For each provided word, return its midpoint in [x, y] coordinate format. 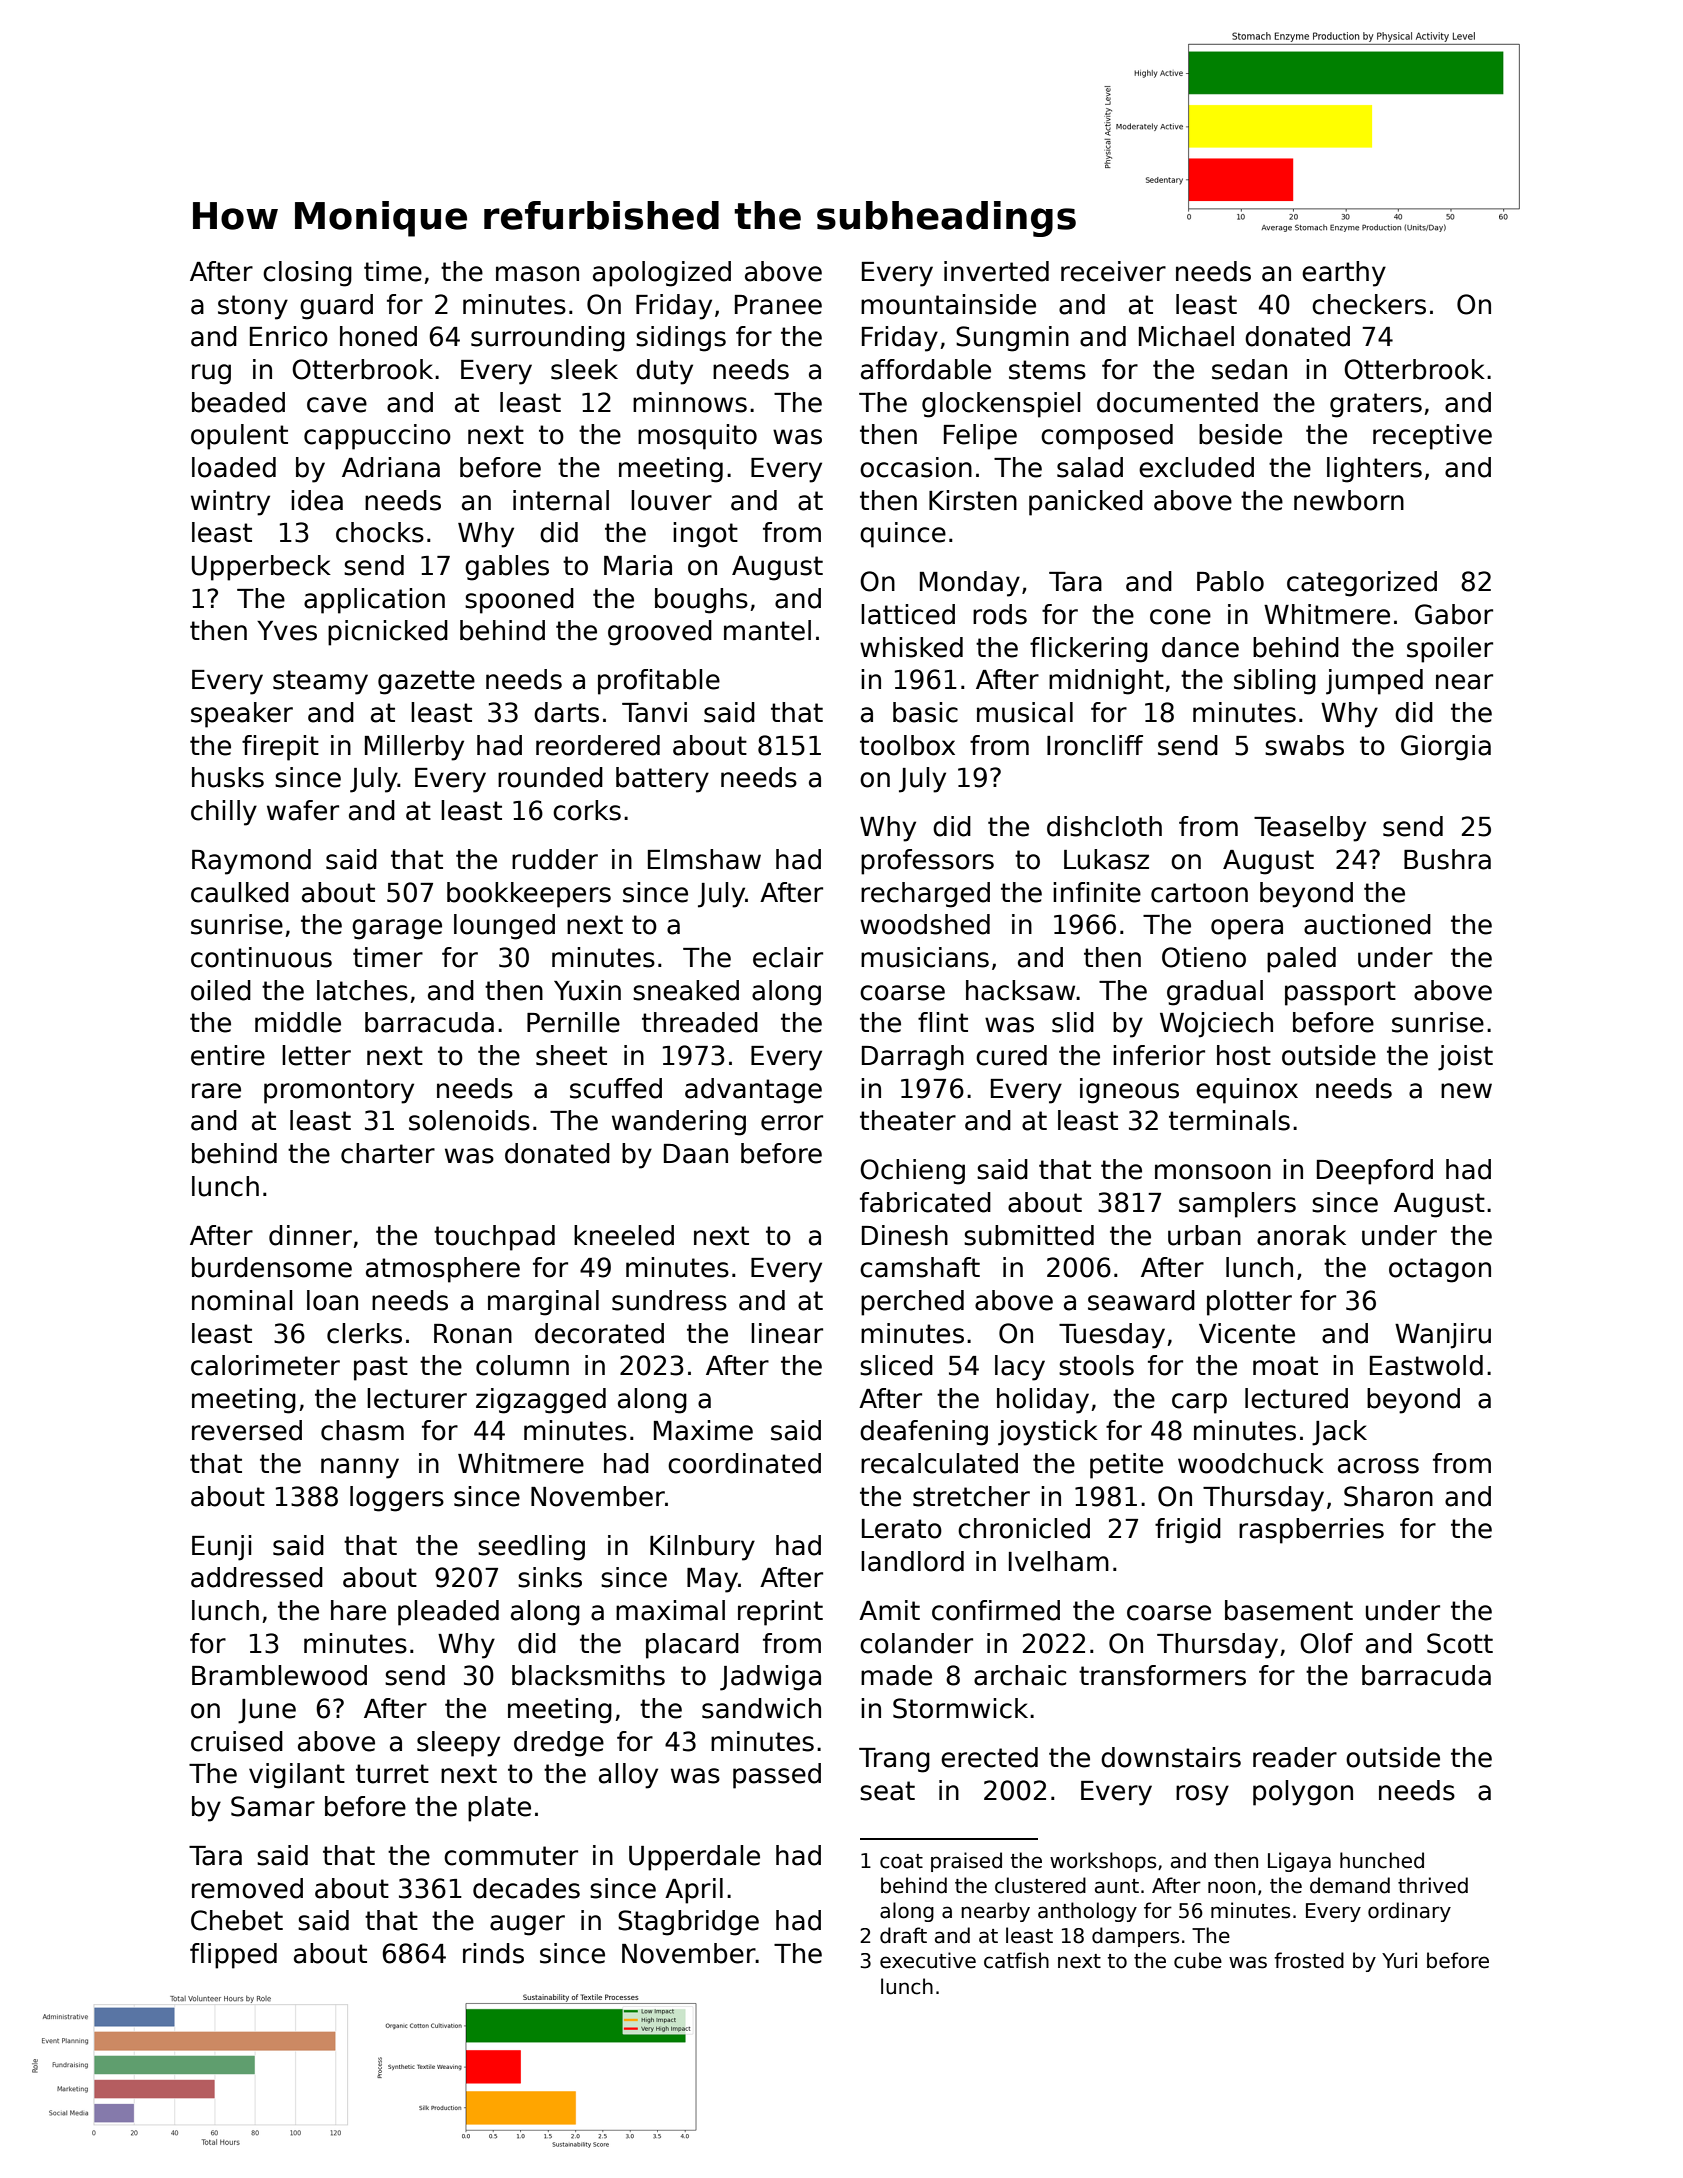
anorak [1301, 1235]
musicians [925, 957]
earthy [1344, 274]
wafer [303, 810]
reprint [780, 1613]
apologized [662, 274]
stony [253, 307]
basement [1289, 1610]
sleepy [458, 1744]
